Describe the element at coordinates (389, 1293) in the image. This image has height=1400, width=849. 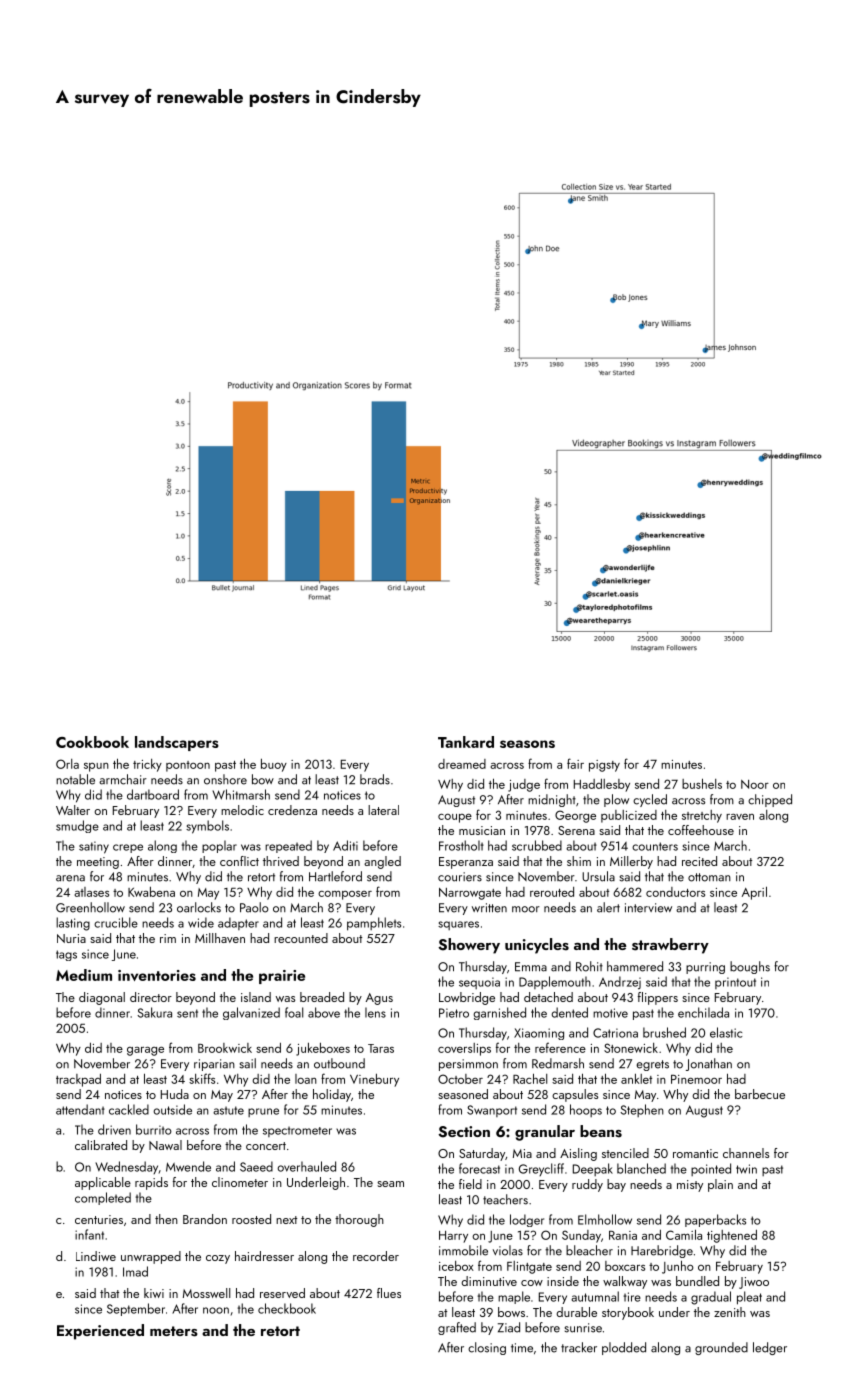
I see `flues` at that location.
